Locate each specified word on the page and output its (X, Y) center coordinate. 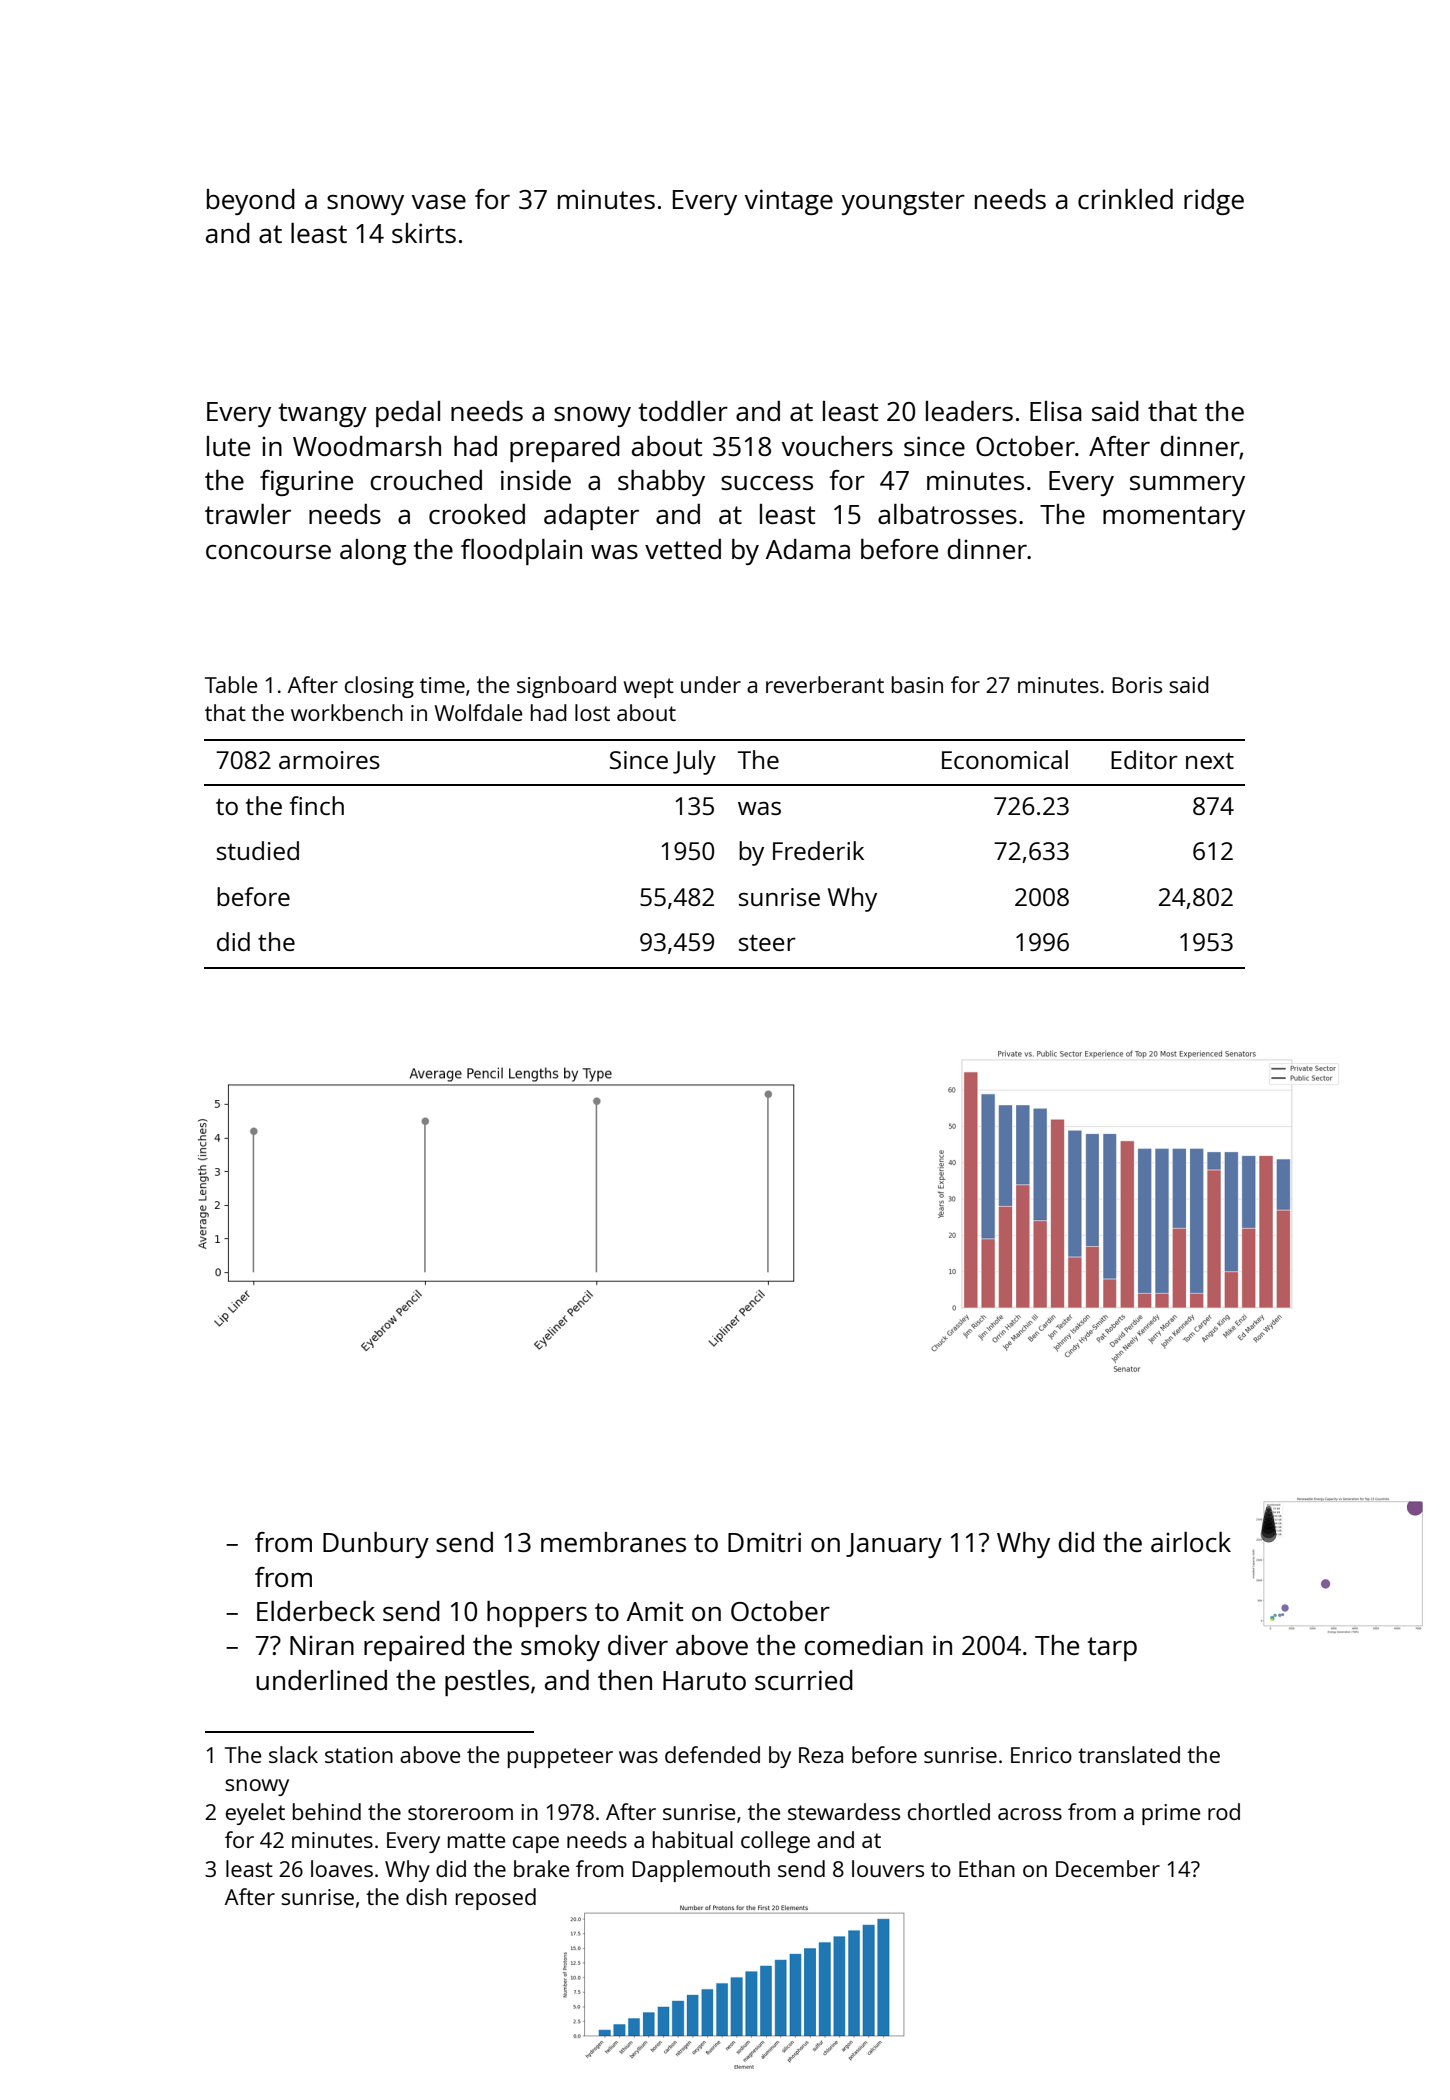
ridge (1214, 202)
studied (258, 850)
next (1210, 761)
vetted (683, 549)
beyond (251, 202)
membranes (613, 1542)
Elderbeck (316, 1611)
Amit (655, 1611)
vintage (789, 202)
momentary (1174, 518)
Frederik (818, 850)
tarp (1112, 1649)
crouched (426, 480)
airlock (1191, 1542)
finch (317, 805)
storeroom (460, 1812)
